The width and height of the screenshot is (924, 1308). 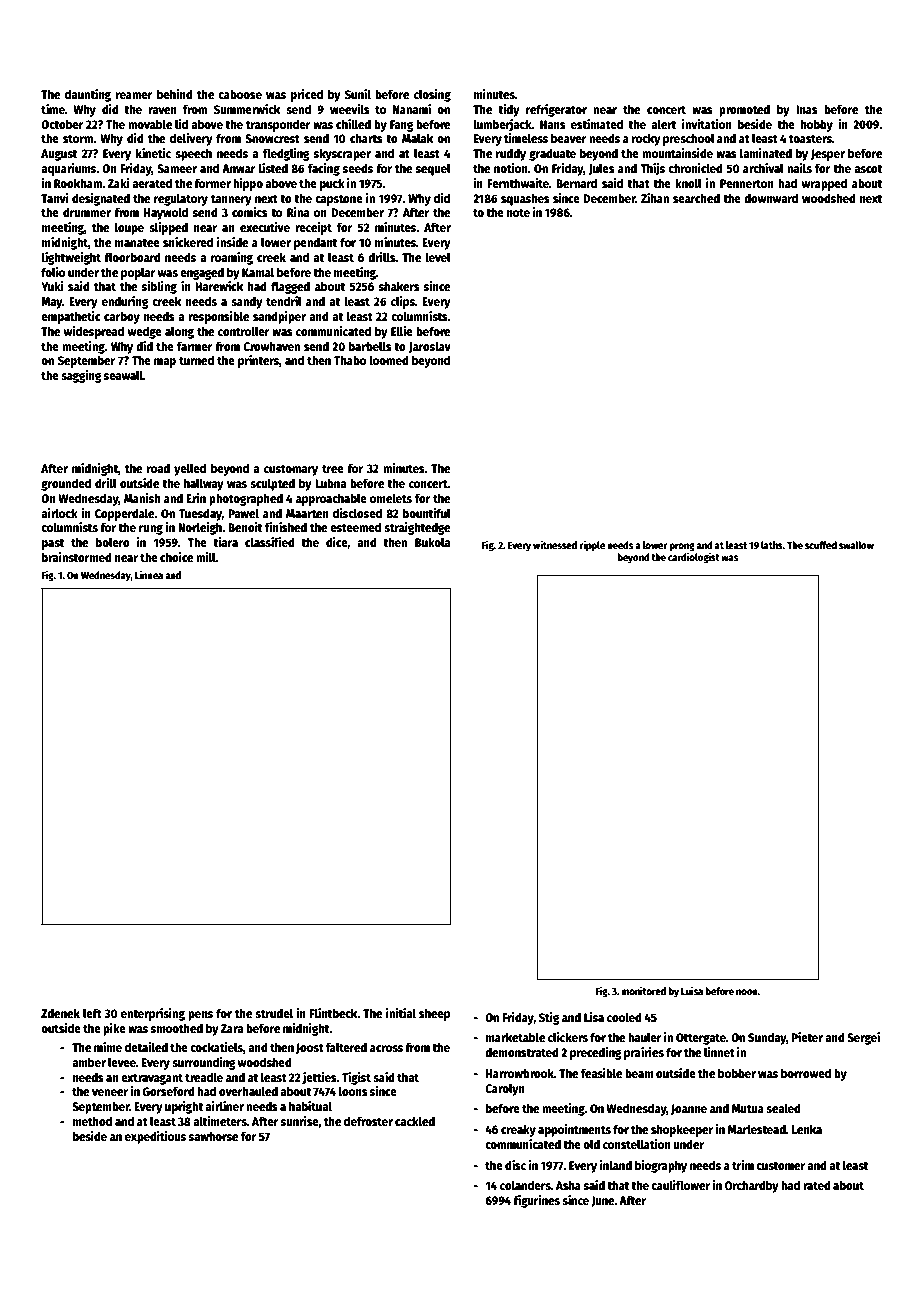 I want to click on sandy, so click(x=247, y=302).
